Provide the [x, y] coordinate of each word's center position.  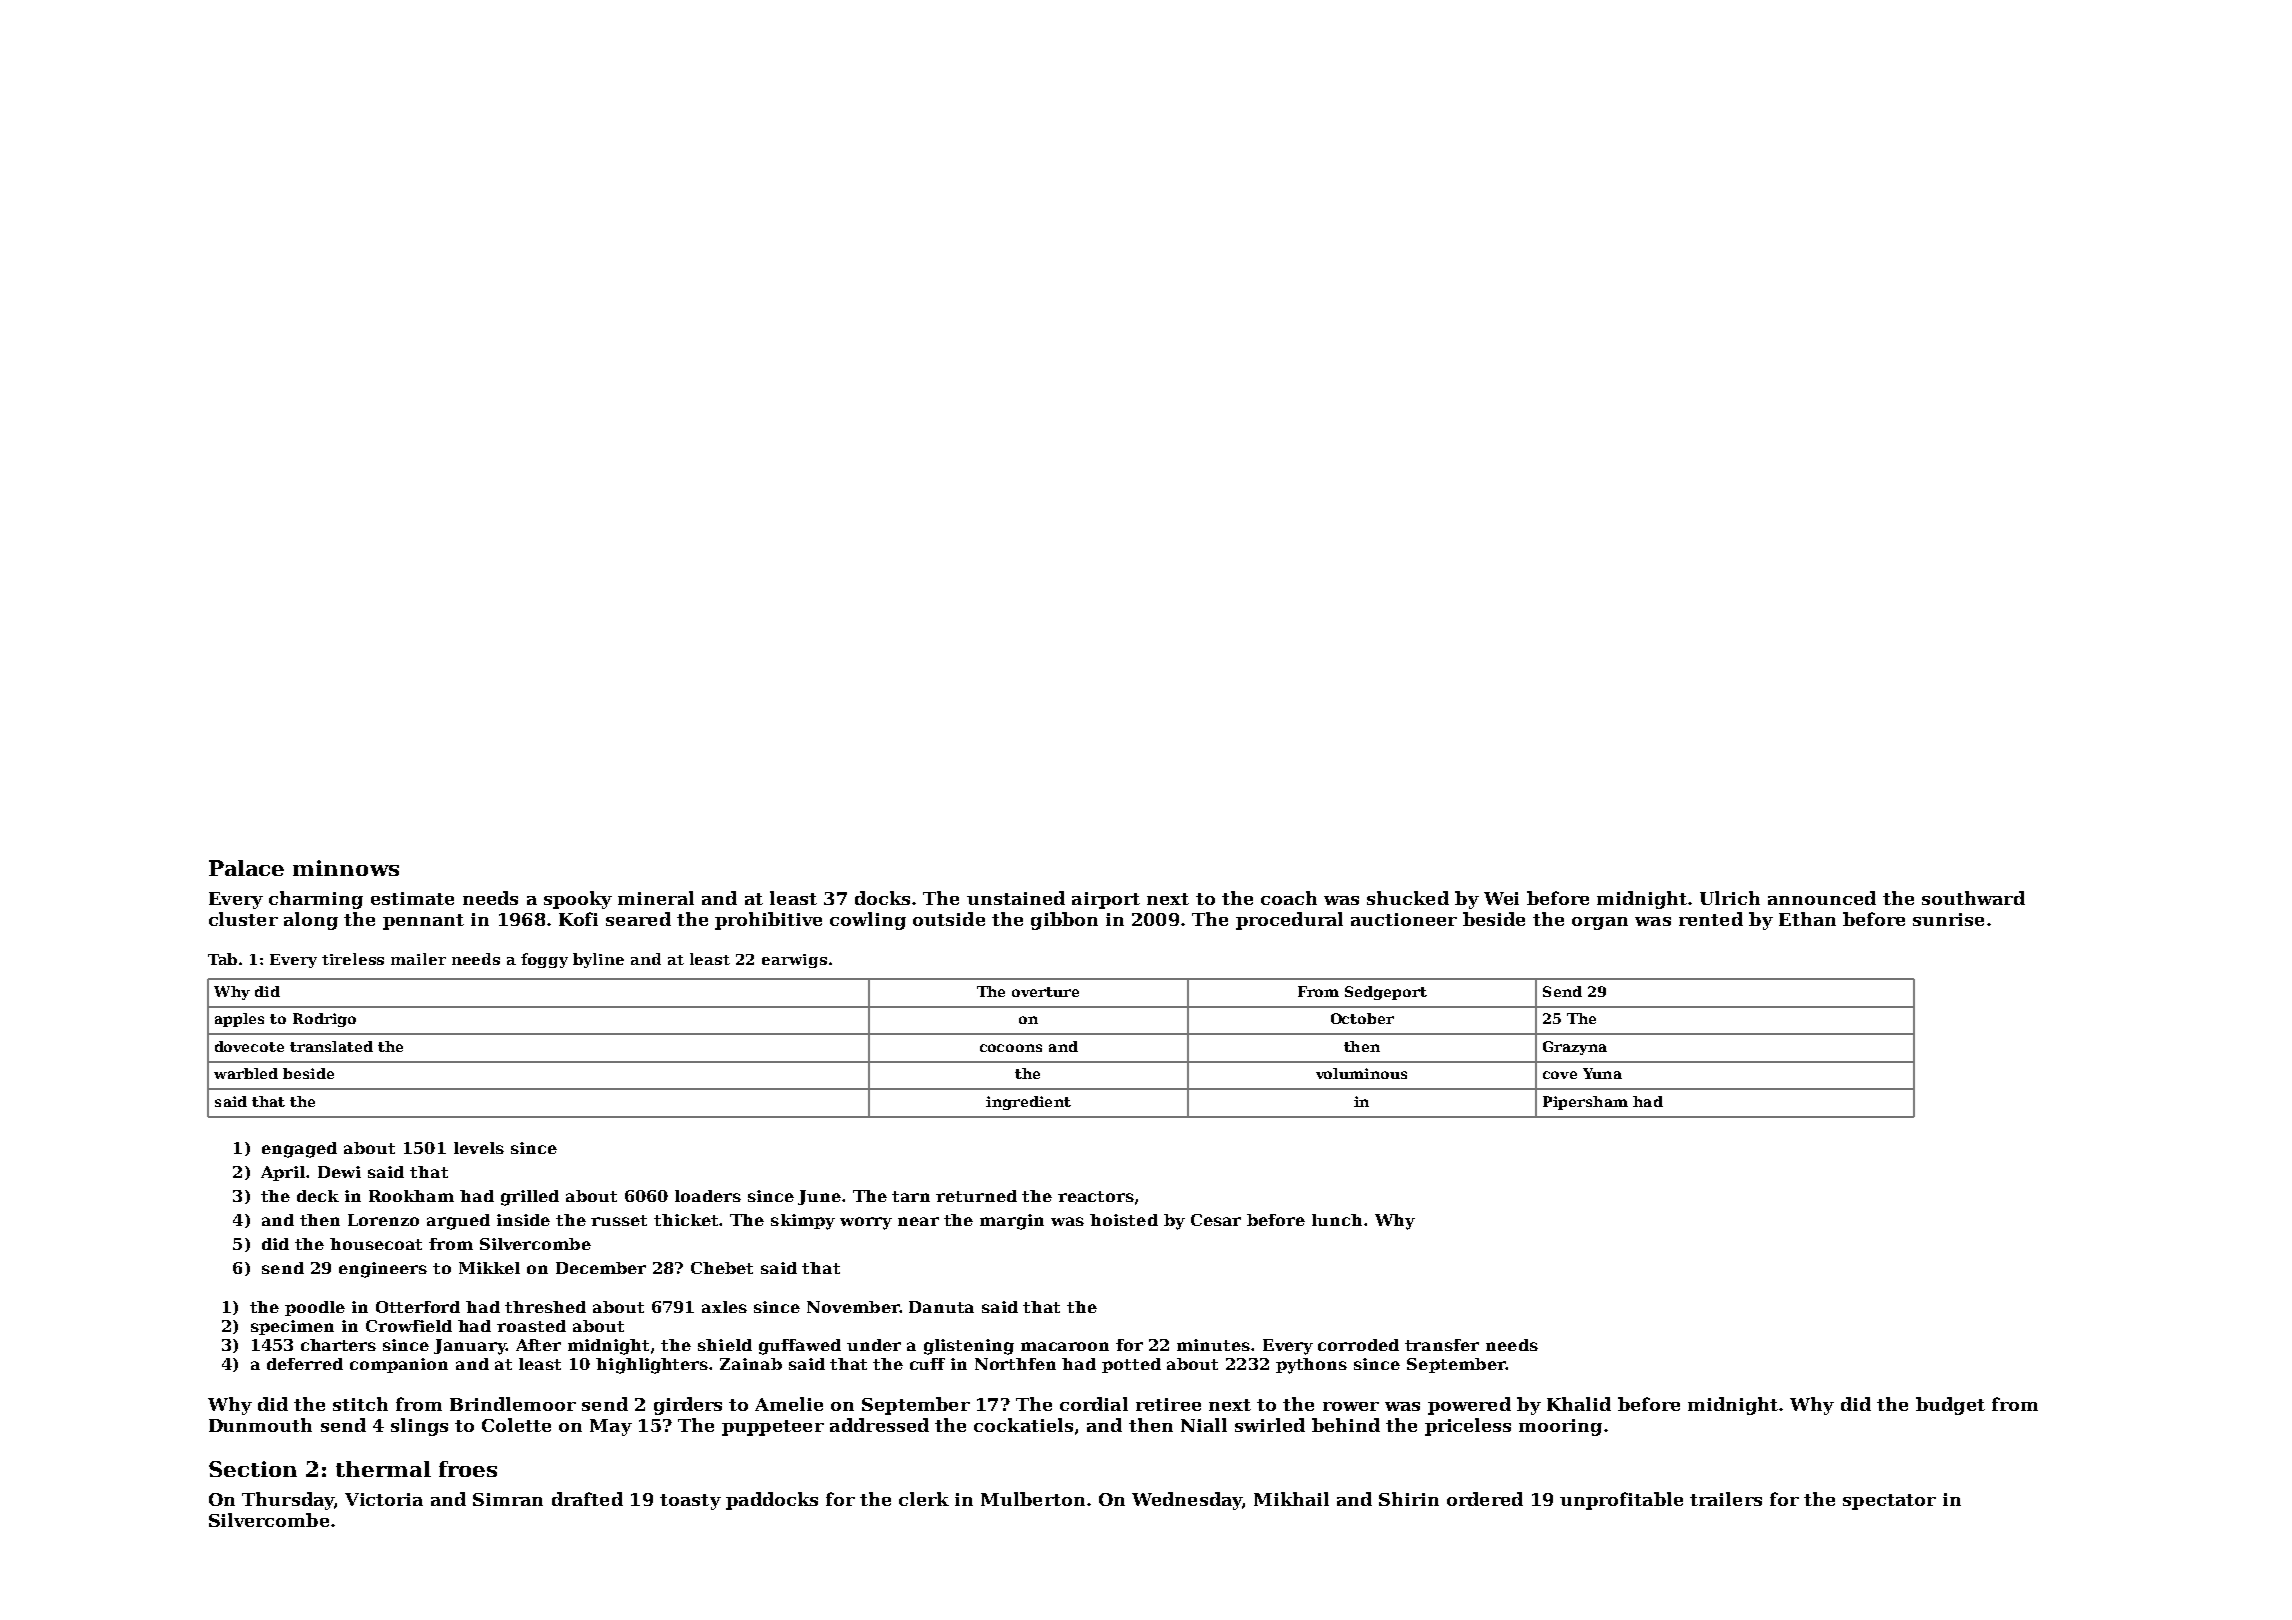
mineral [656, 898]
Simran [508, 1499]
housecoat [376, 1244]
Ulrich [1730, 898]
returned [976, 1196]
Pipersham [1585, 1103]
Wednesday [1187, 1501]
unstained [1016, 898]
